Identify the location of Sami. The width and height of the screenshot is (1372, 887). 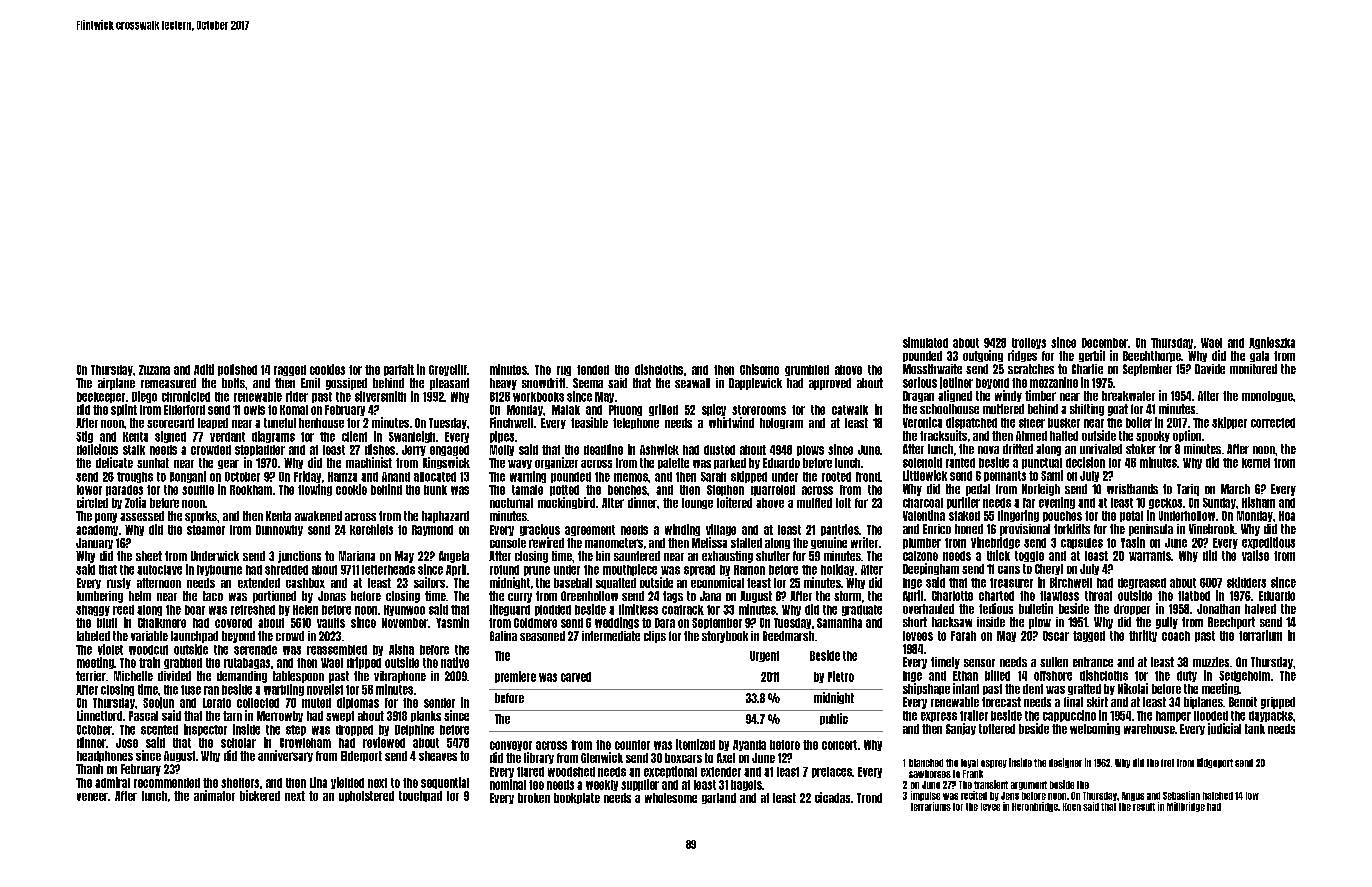
(1052, 475).
